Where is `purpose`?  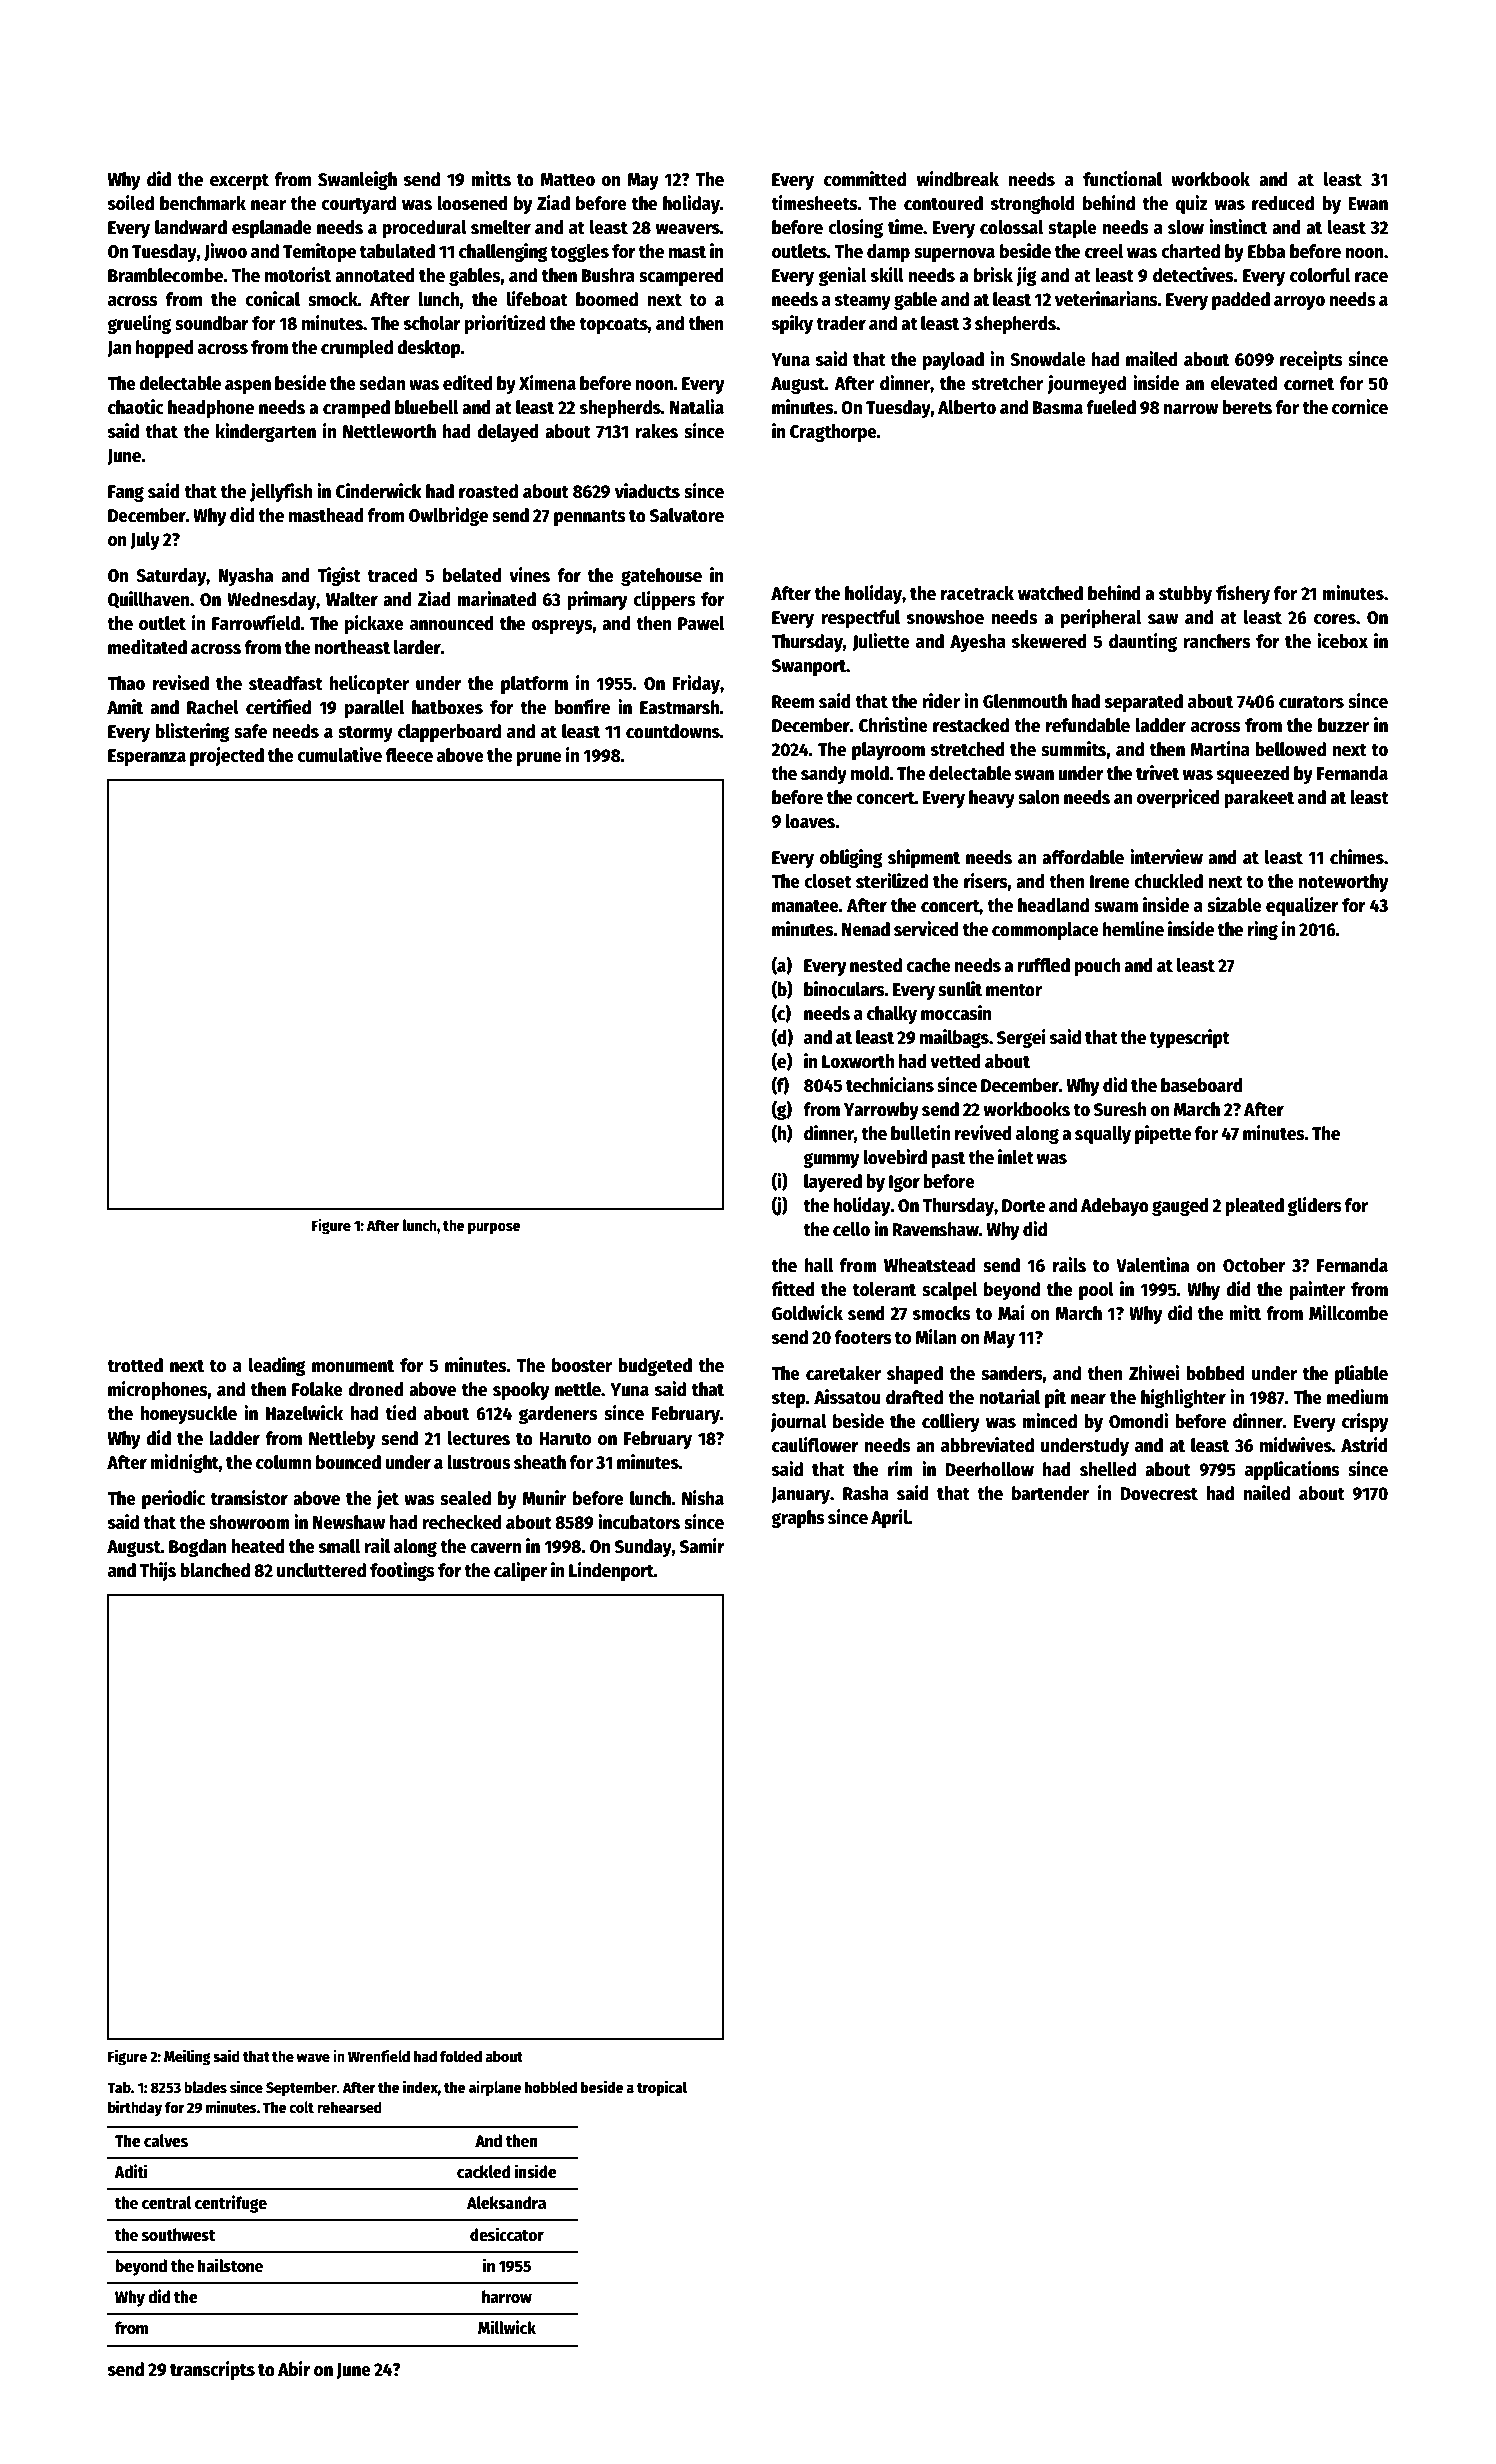
purpose is located at coordinates (494, 1228).
